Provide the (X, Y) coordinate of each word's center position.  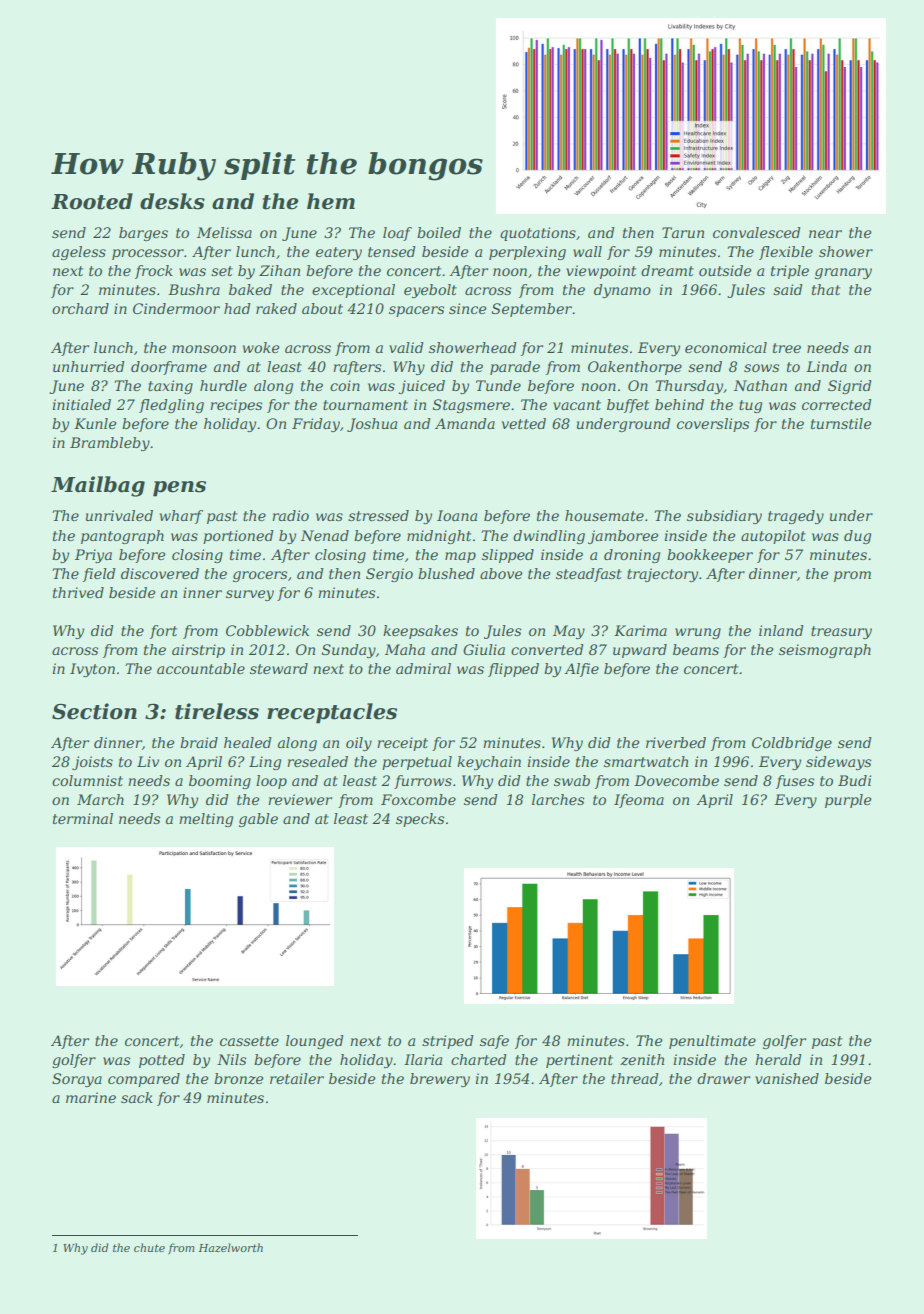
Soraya (77, 1080)
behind (679, 404)
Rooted (92, 201)
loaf (397, 234)
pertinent (579, 1061)
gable (258, 820)
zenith (642, 1060)
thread (635, 1078)
